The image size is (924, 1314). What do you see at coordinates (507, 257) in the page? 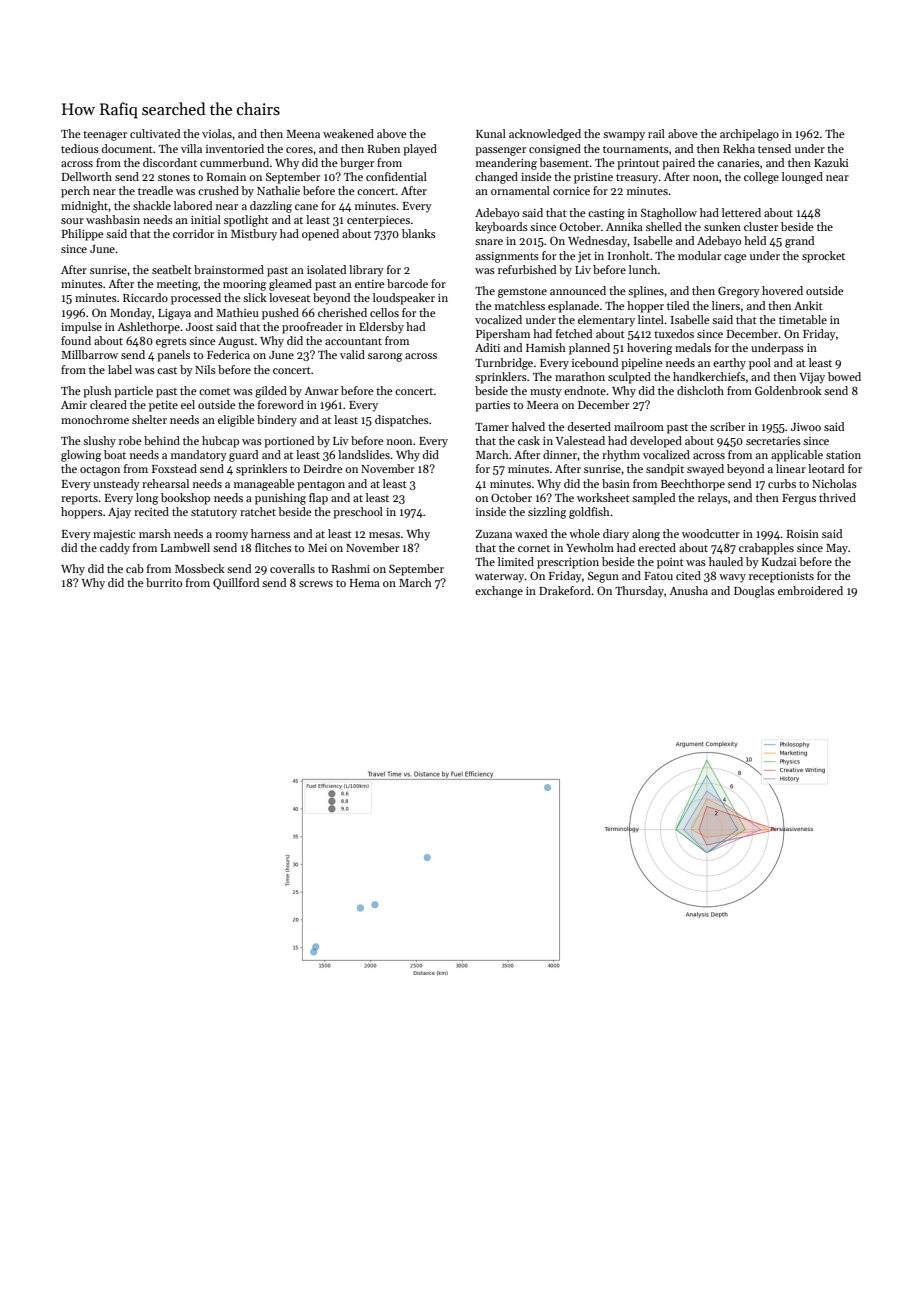
I see `assignments` at bounding box center [507, 257].
